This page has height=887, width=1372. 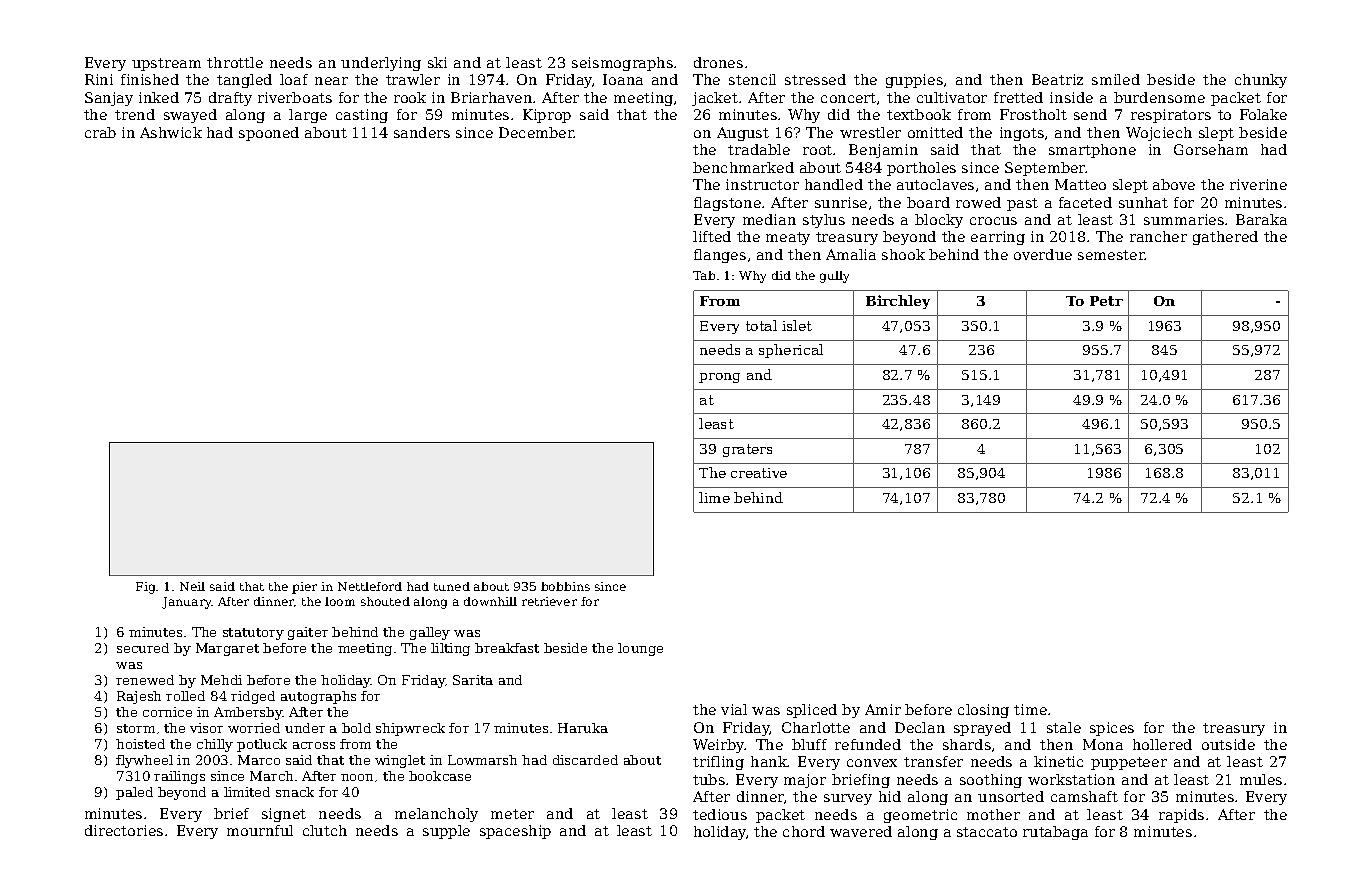 What do you see at coordinates (235, 62) in the page?
I see `throttle` at bounding box center [235, 62].
